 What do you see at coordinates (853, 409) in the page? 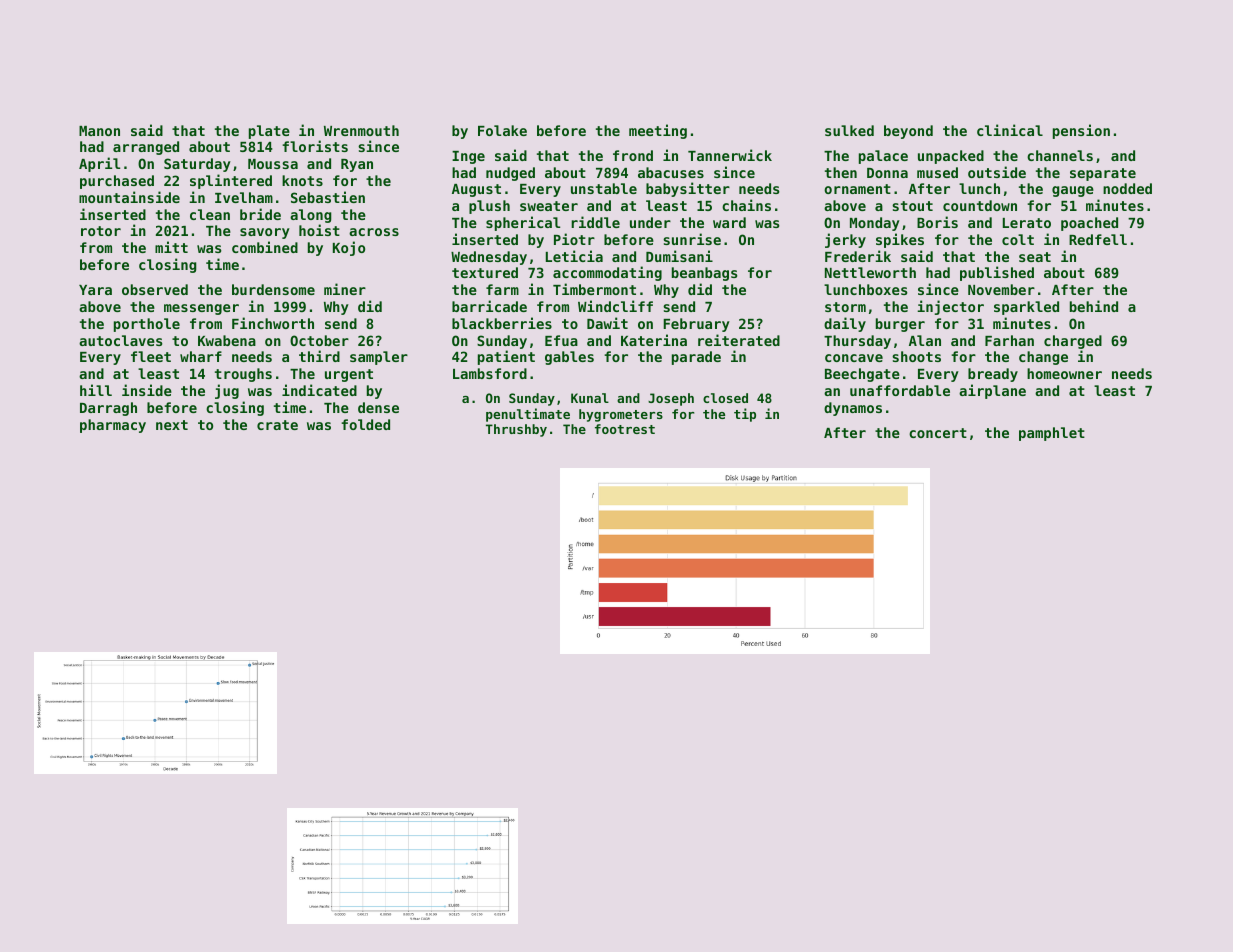
I see `dynamos` at bounding box center [853, 409].
